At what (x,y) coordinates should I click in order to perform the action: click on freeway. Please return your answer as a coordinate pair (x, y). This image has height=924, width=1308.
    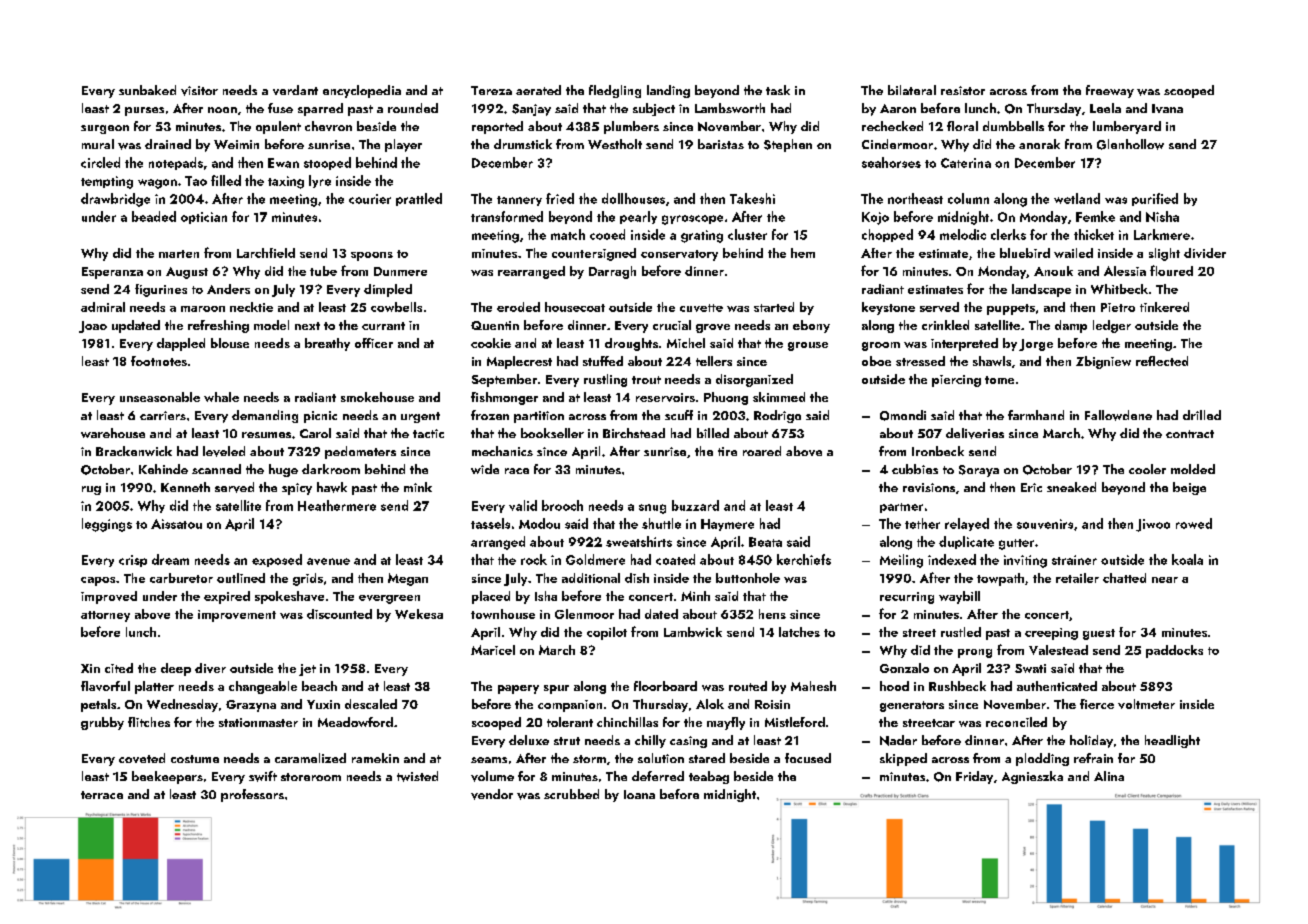
    Looking at the image, I should click on (1110, 91).
